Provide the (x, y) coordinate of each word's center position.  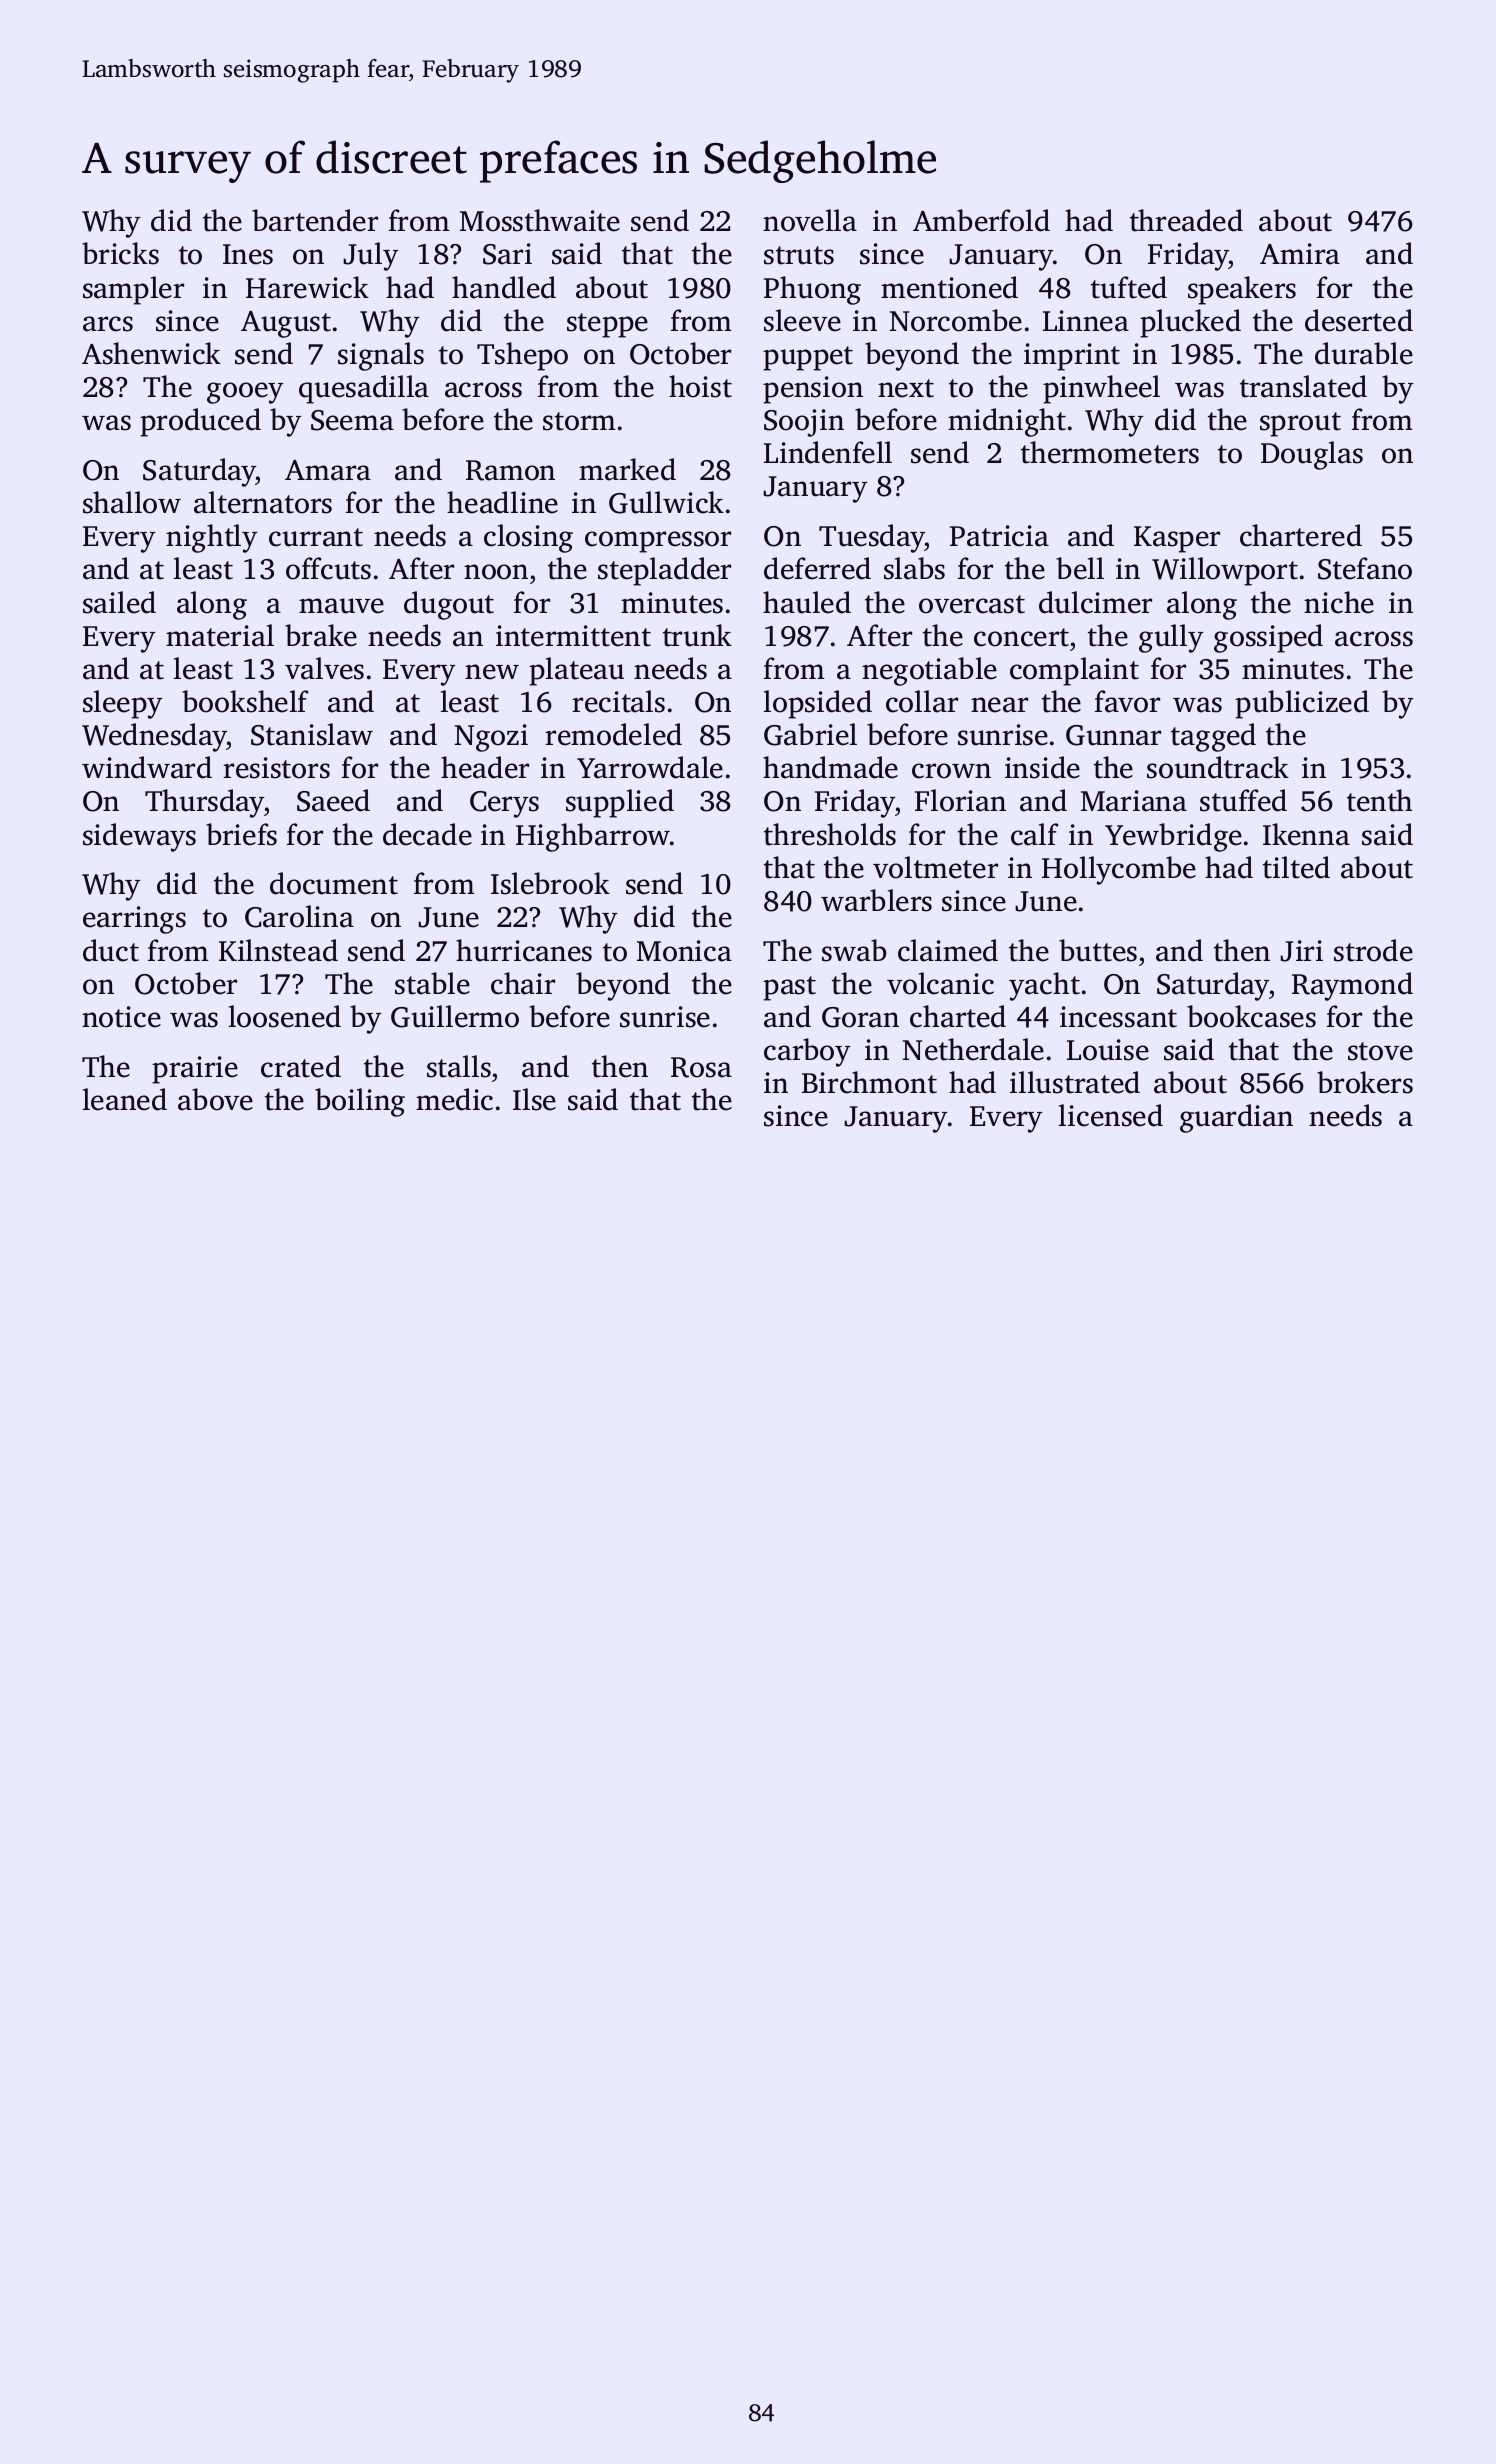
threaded (1186, 220)
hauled (807, 602)
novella (810, 220)
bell (1080, 568)
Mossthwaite (540, 220)
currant (316, 537)
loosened (285, 1016)
